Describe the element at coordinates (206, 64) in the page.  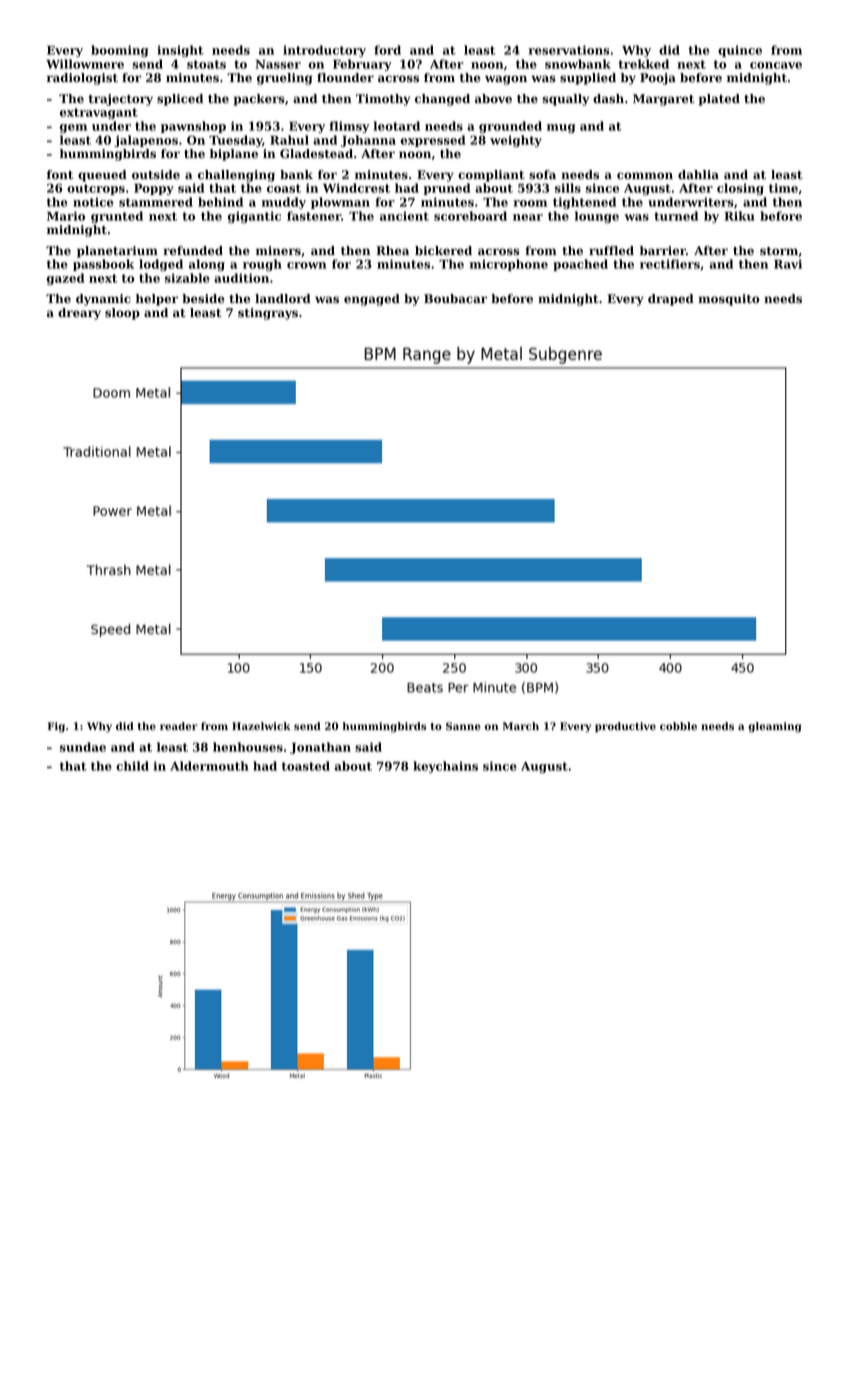
I see `stoats` at that location.
